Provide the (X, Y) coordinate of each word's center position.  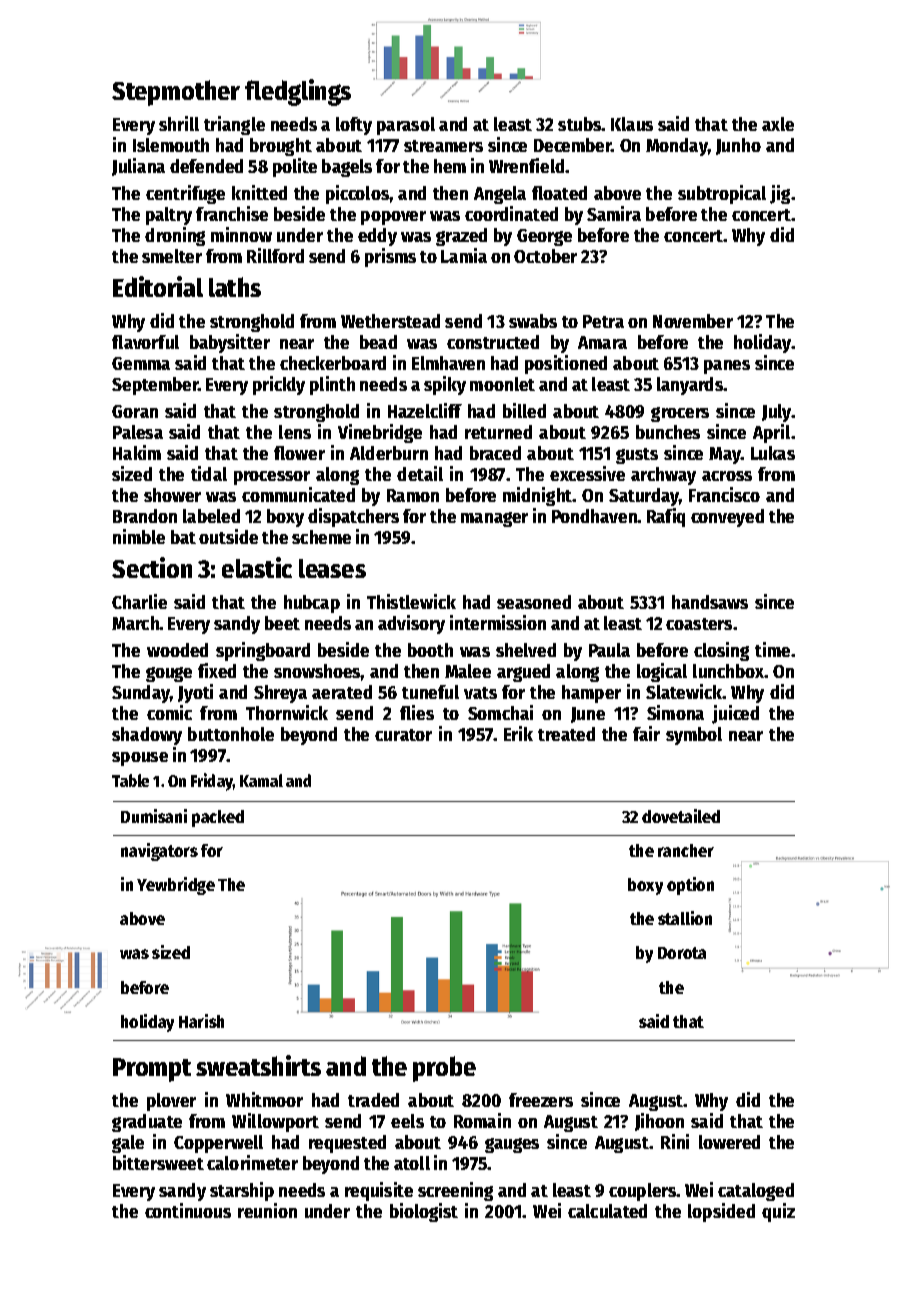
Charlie (139, 601)
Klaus (632, 124)
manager (494, 519)
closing (721, 651)
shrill (179, 123)
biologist (424, 1212)
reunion (267, 1210)
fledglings (298, 92)
